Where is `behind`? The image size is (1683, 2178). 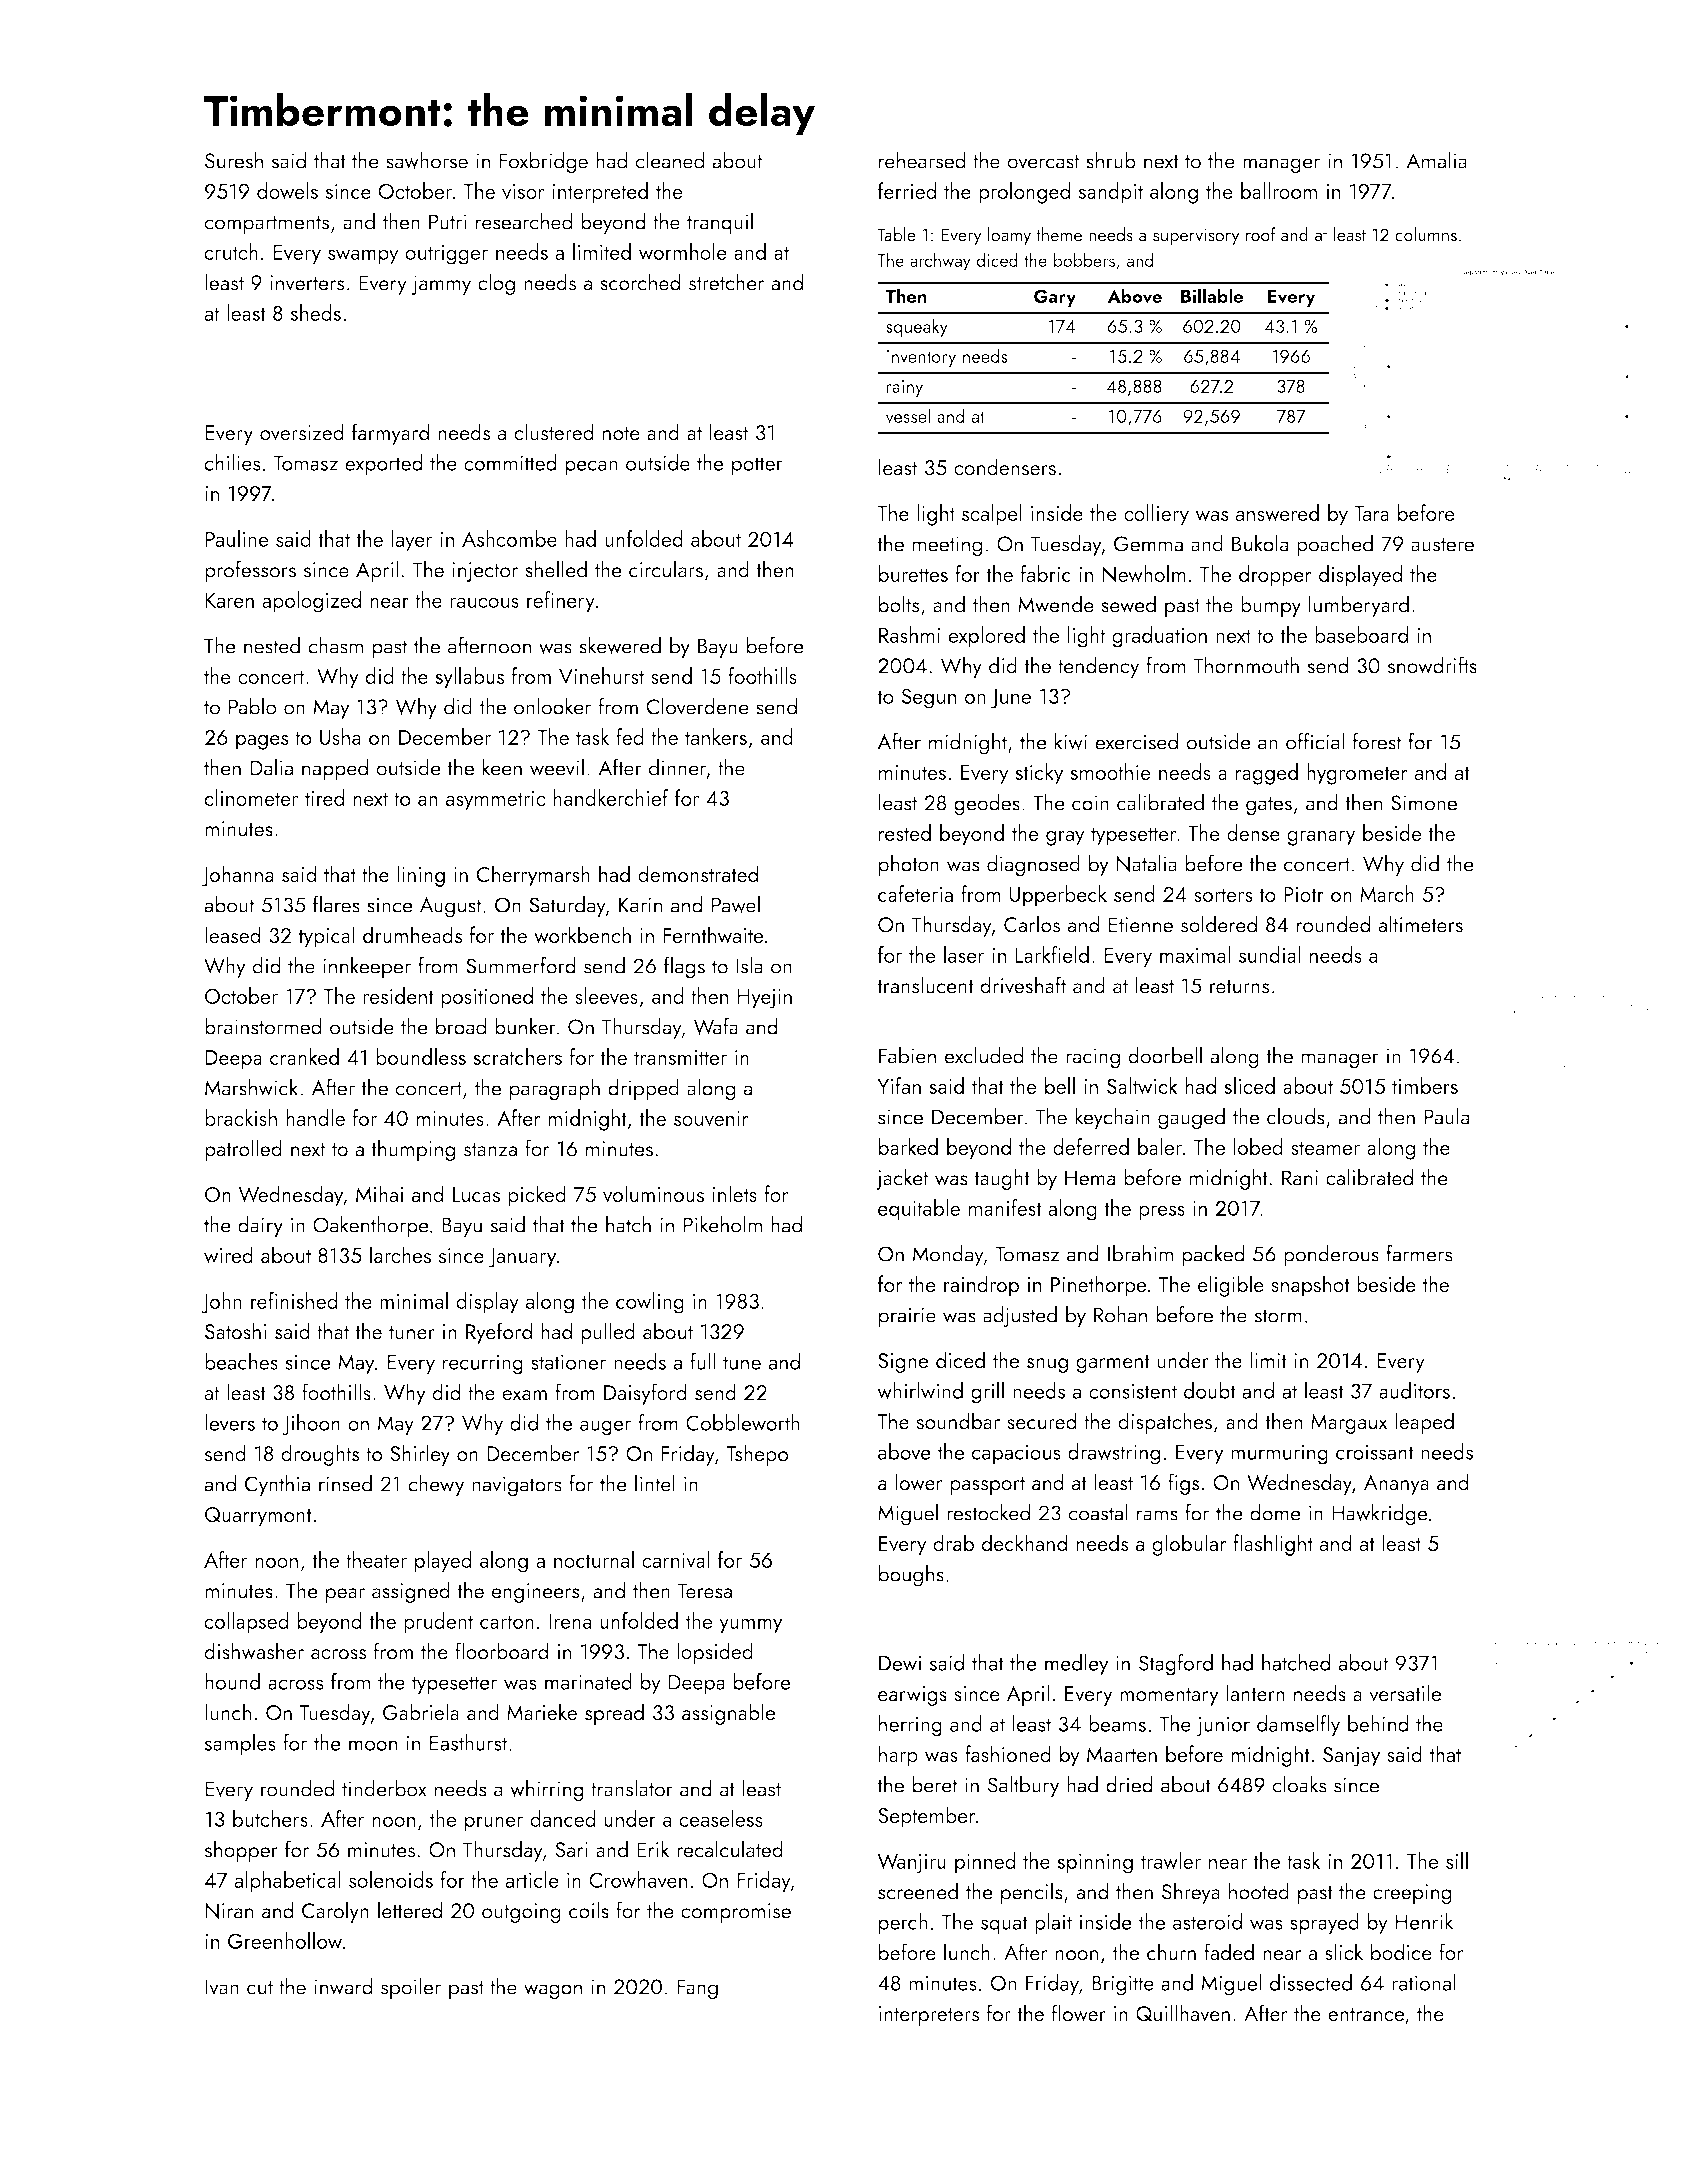 behind is located at coordinates (1378, 1723).
